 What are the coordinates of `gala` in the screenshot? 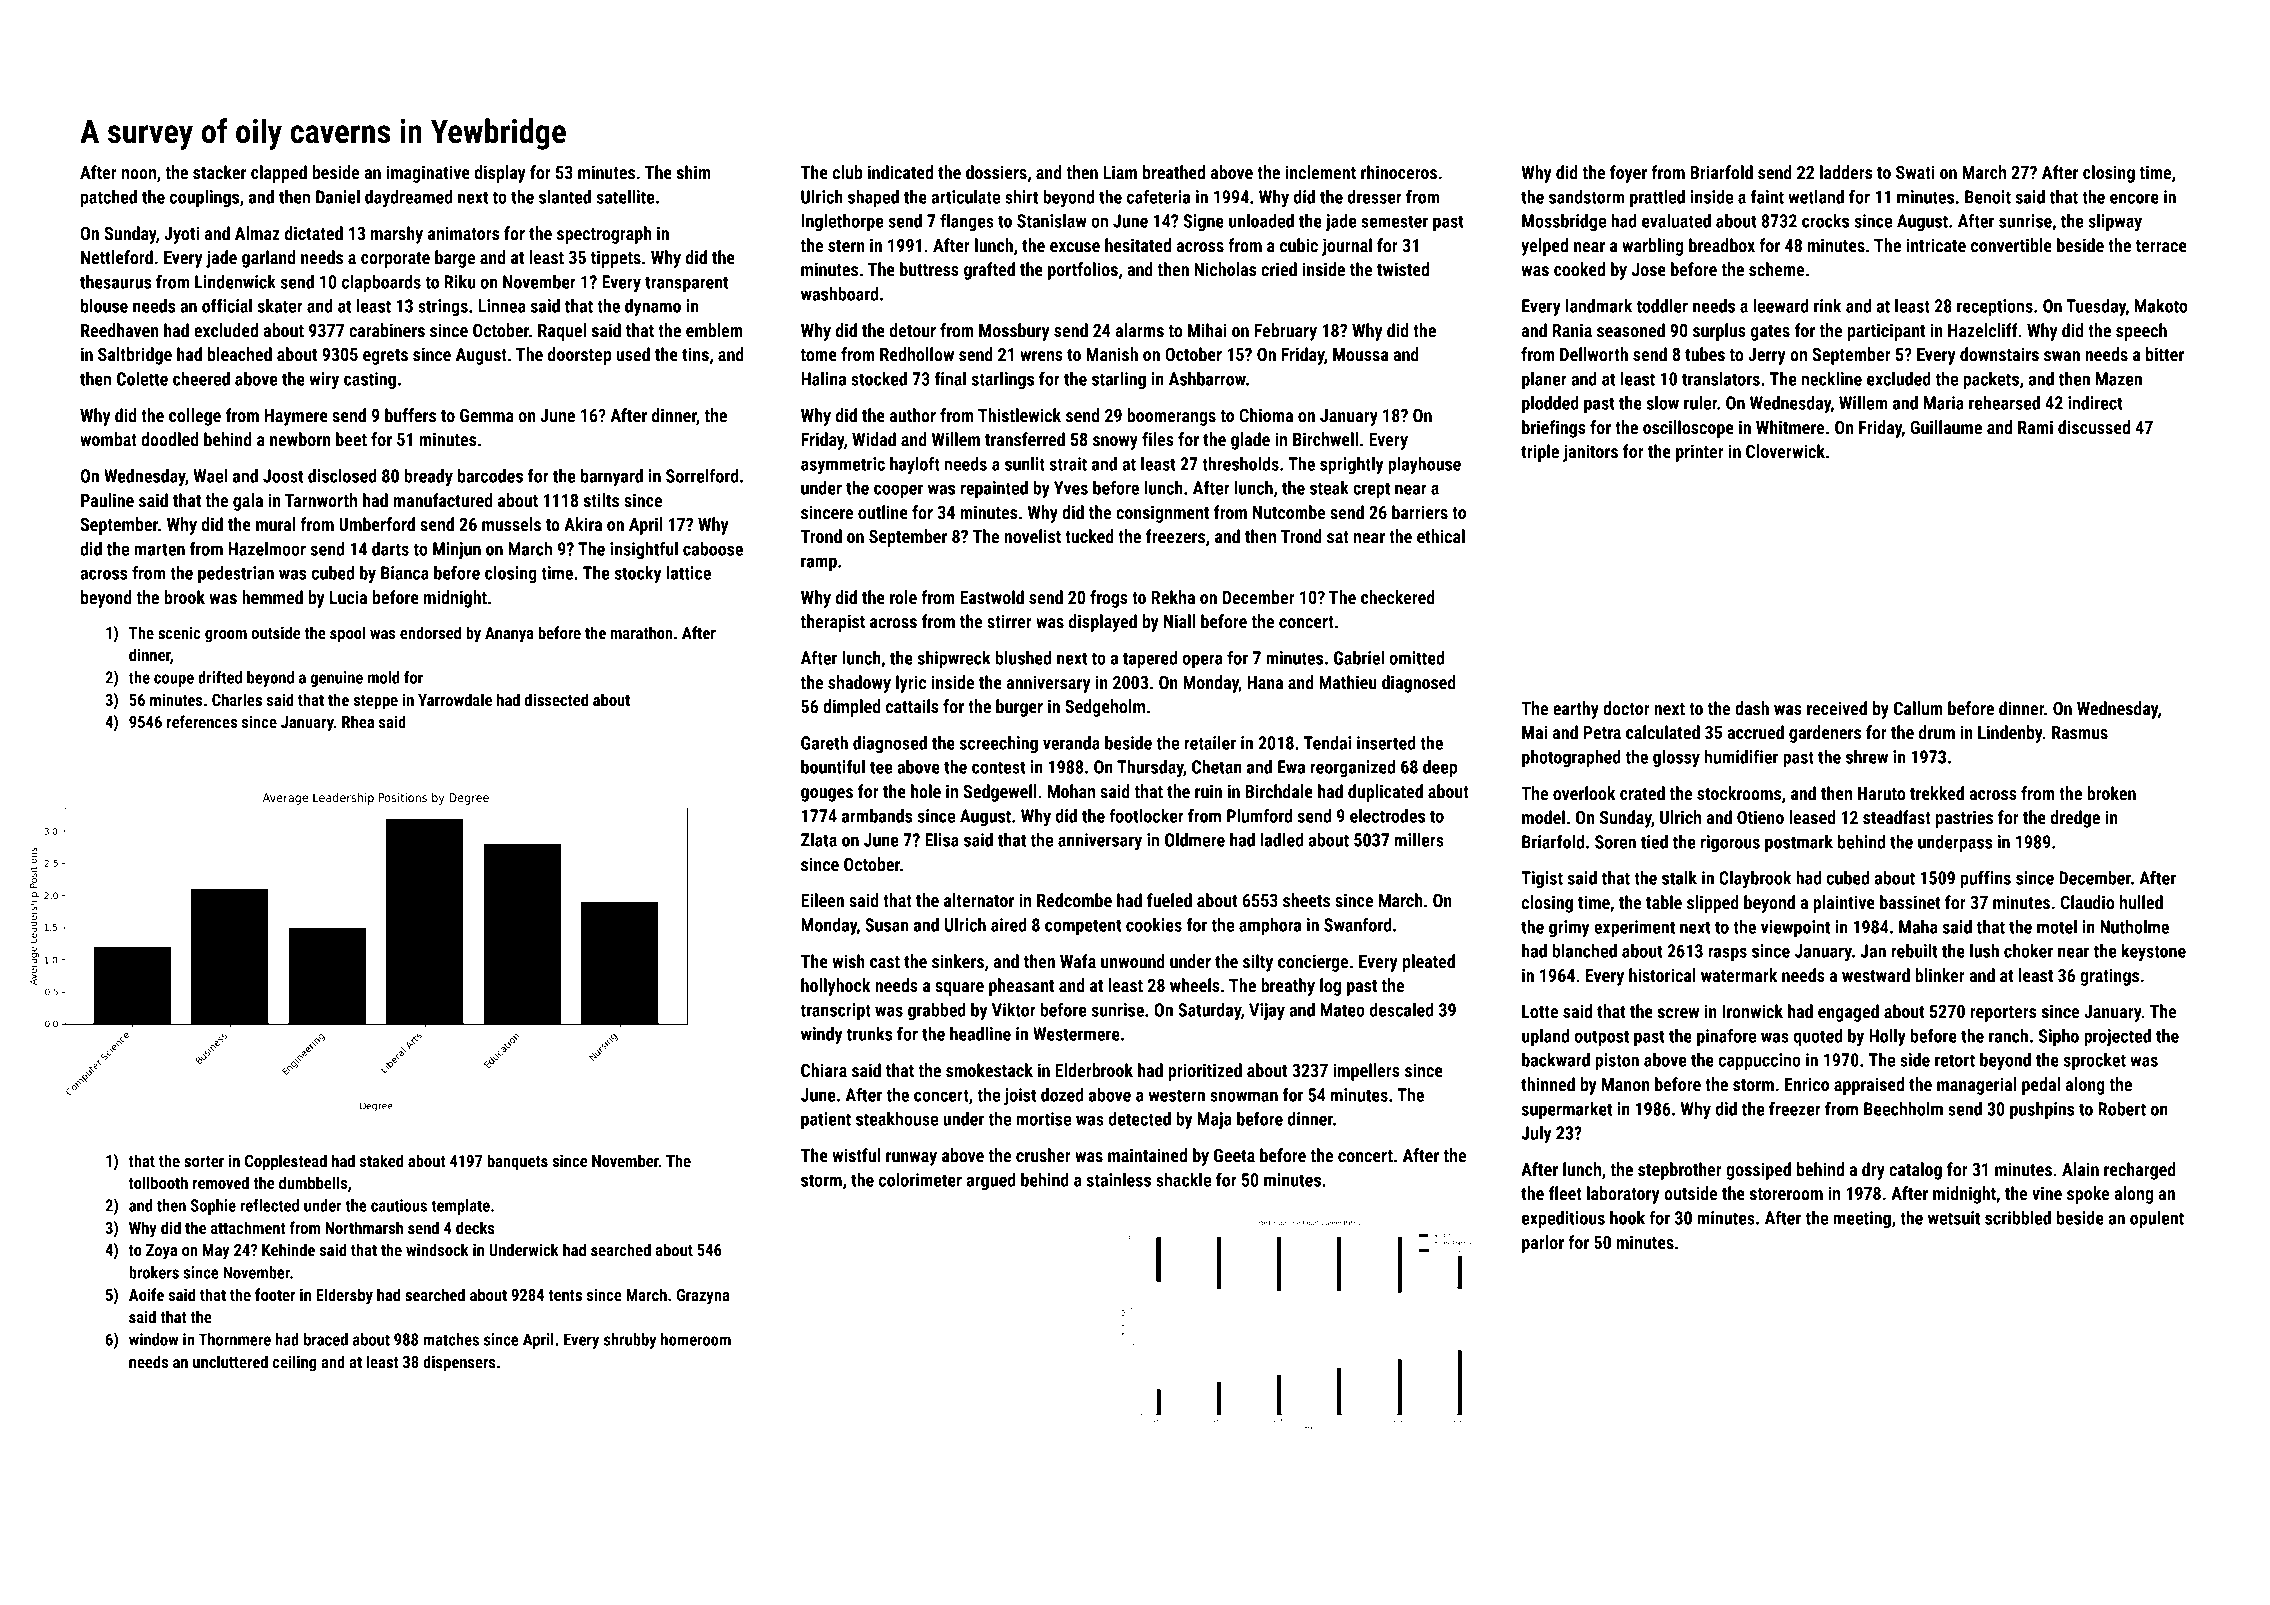 It's located at (248, 502).
